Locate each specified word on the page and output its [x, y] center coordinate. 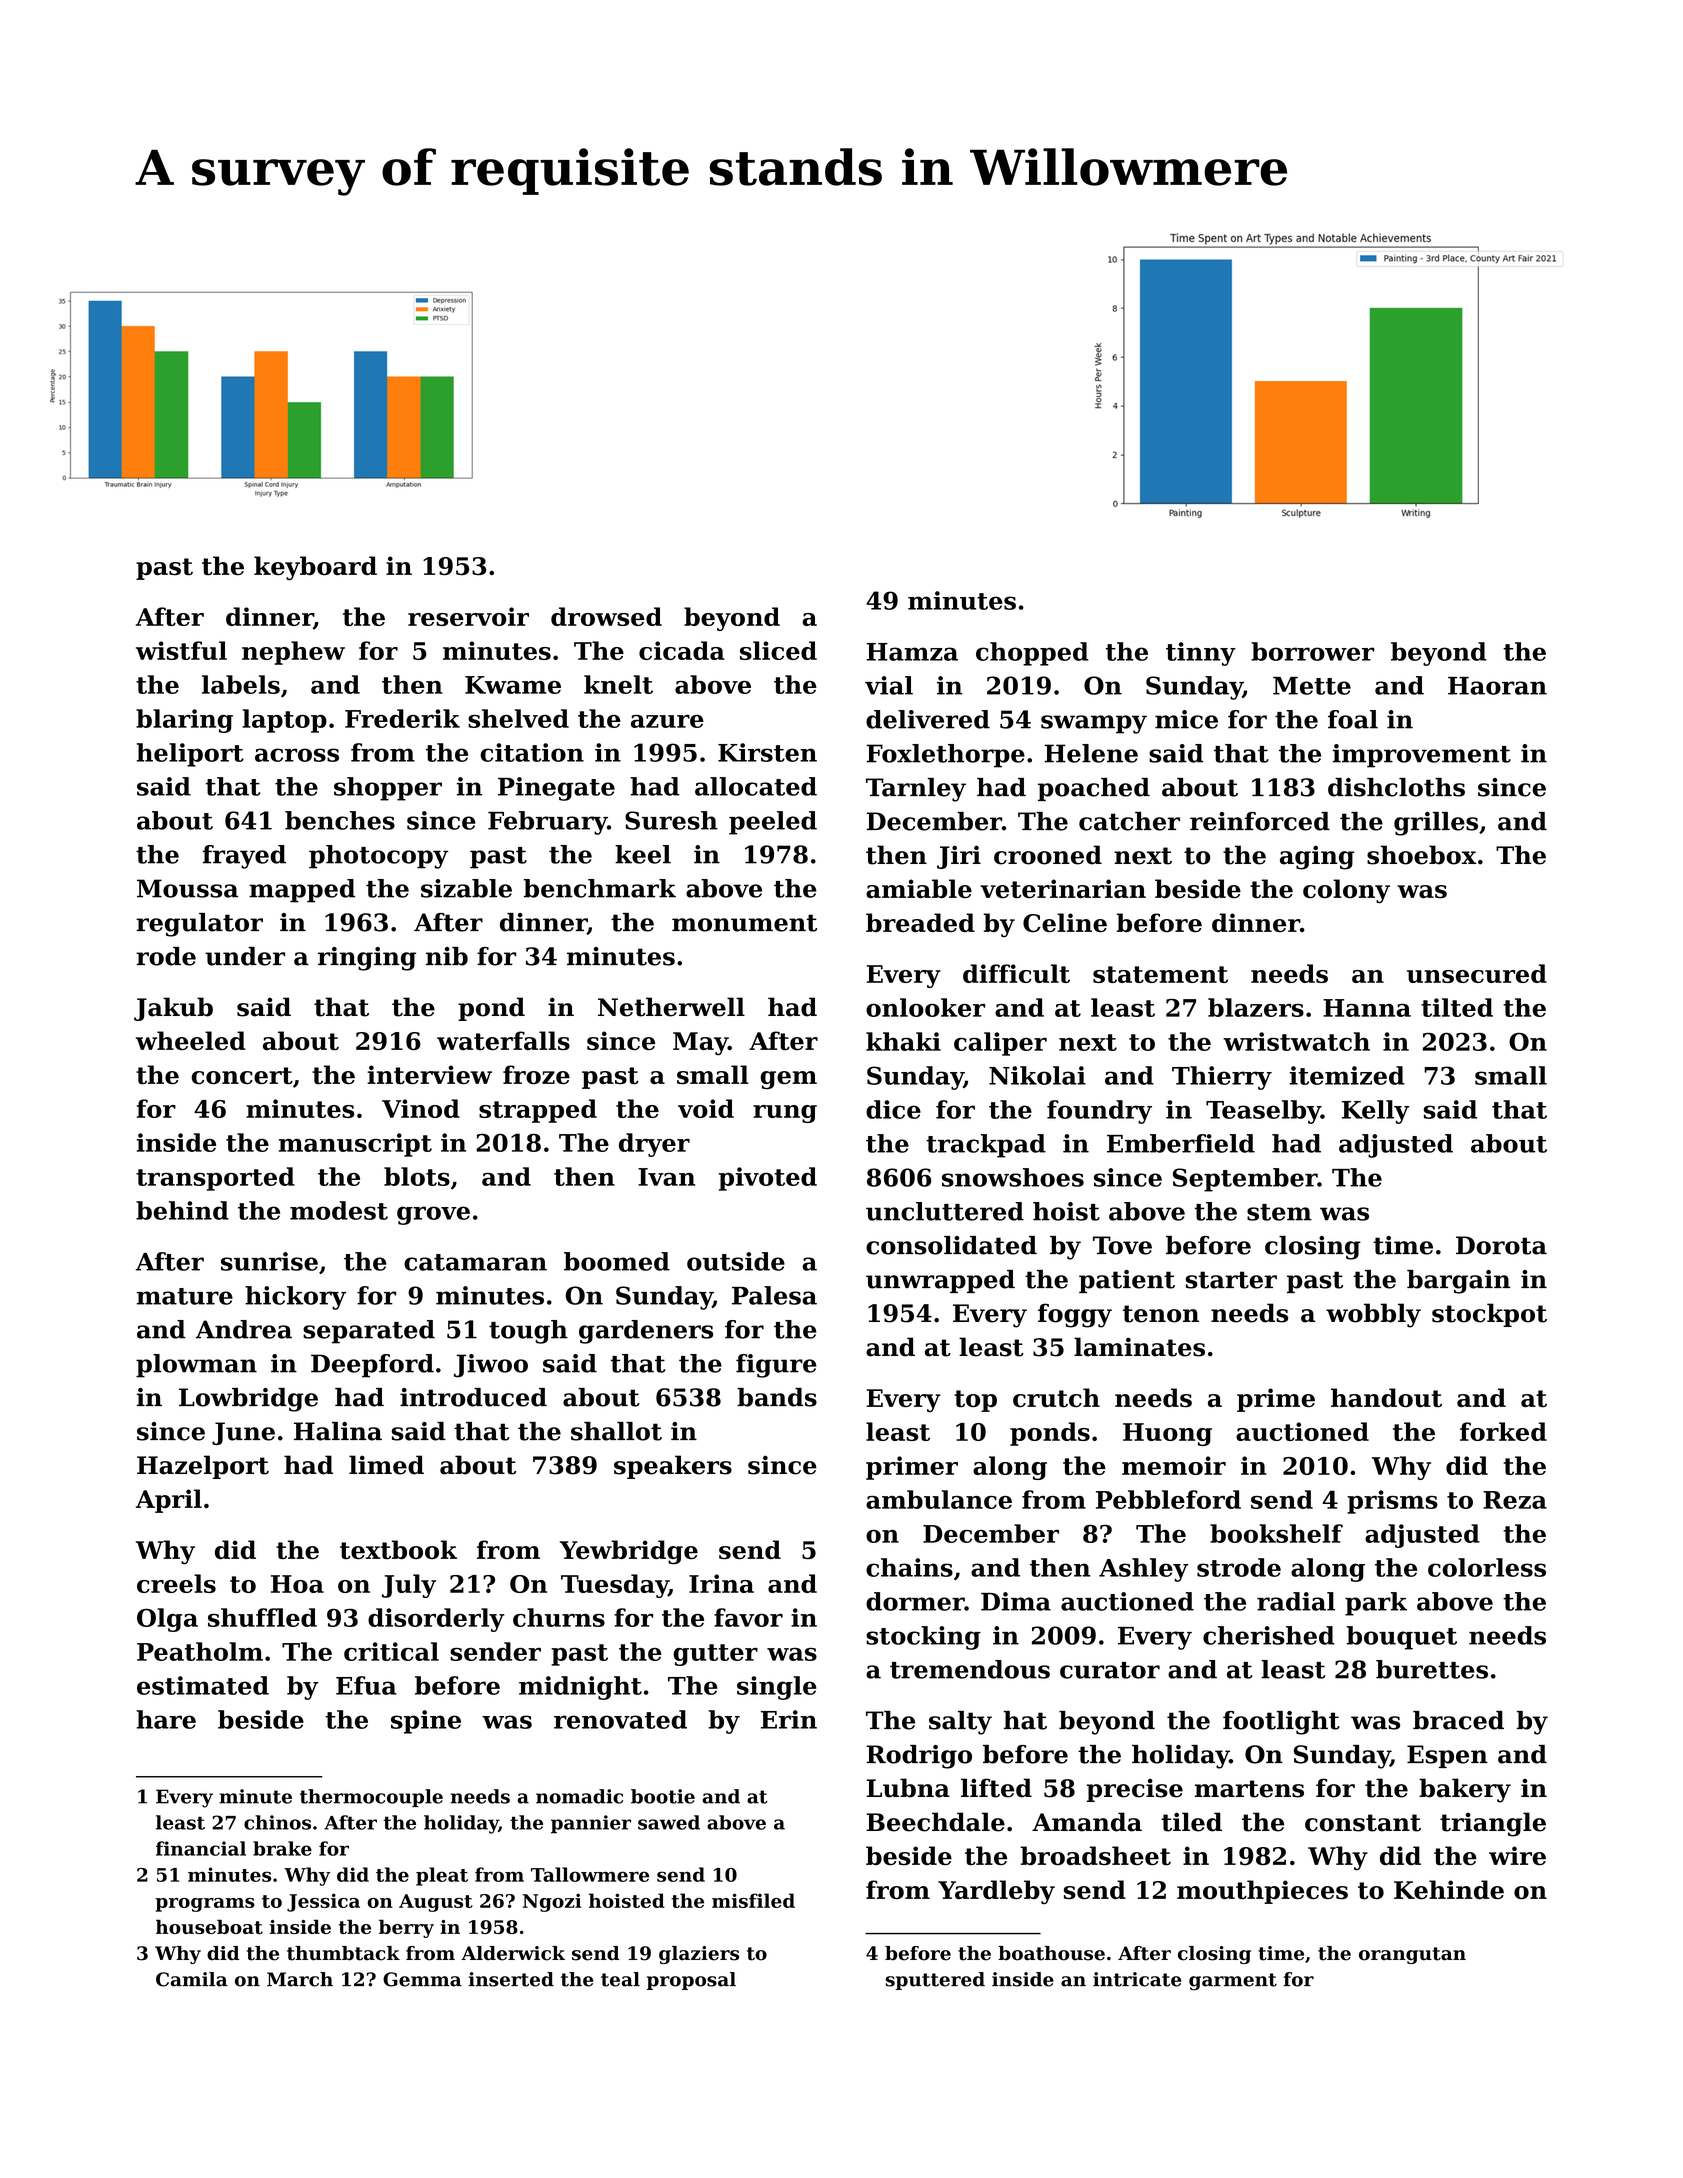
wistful [181, 650]
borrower [1312, 651]
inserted [511, 1979]
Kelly [1375, 1112]
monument [744, 923]
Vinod [421, 1108]
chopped [1032, 654]
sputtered [935, 1981]
